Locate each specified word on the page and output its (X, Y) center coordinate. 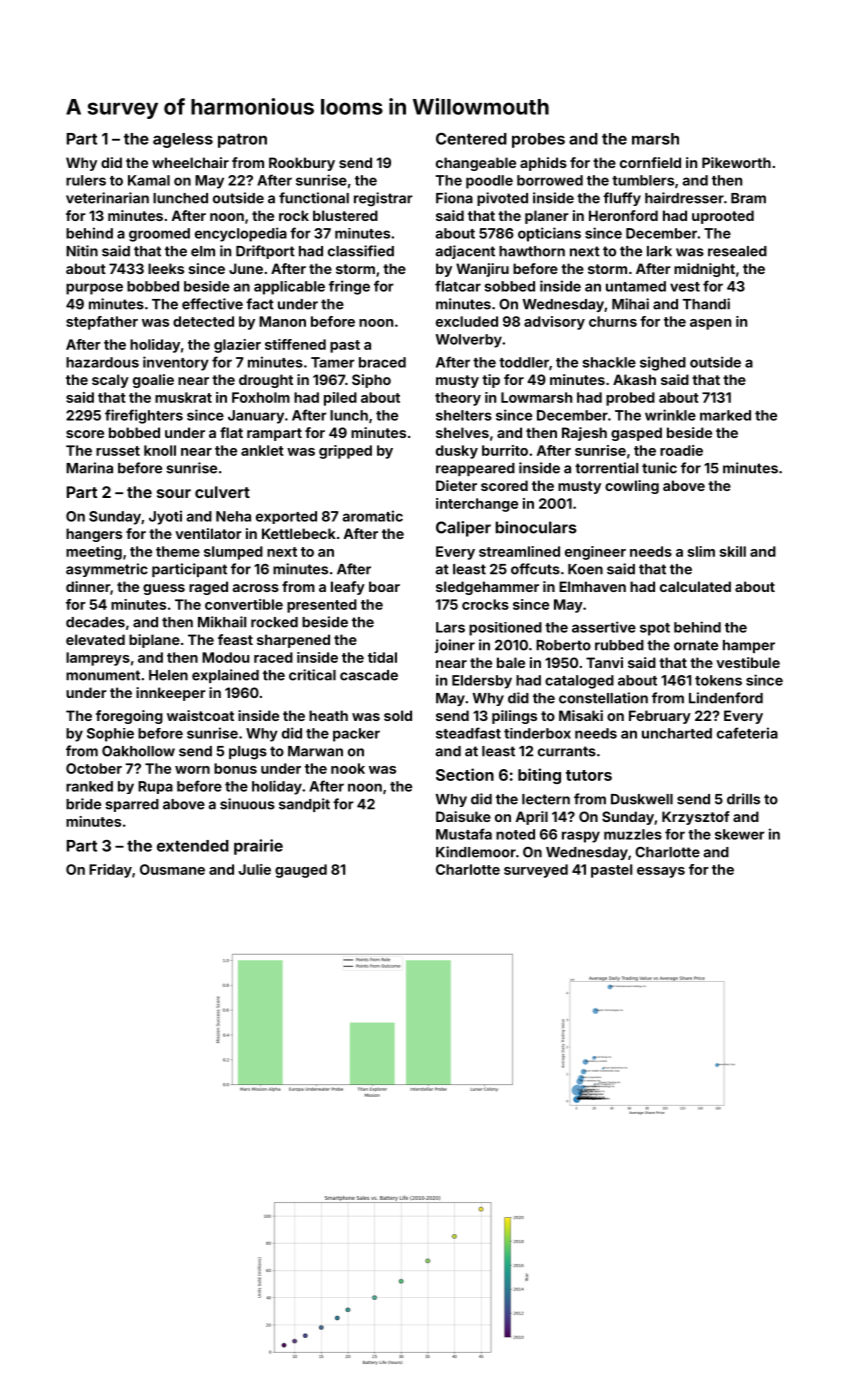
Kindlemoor (476, 852)
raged (208, 588)
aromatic (372, 516)
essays (661, 872)
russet (118, 451)
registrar (383, 199)
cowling (632, 487)
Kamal (149, 180)
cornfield (650, 162)
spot (655, 629)
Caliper (463, 529)
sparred (132, 805)
